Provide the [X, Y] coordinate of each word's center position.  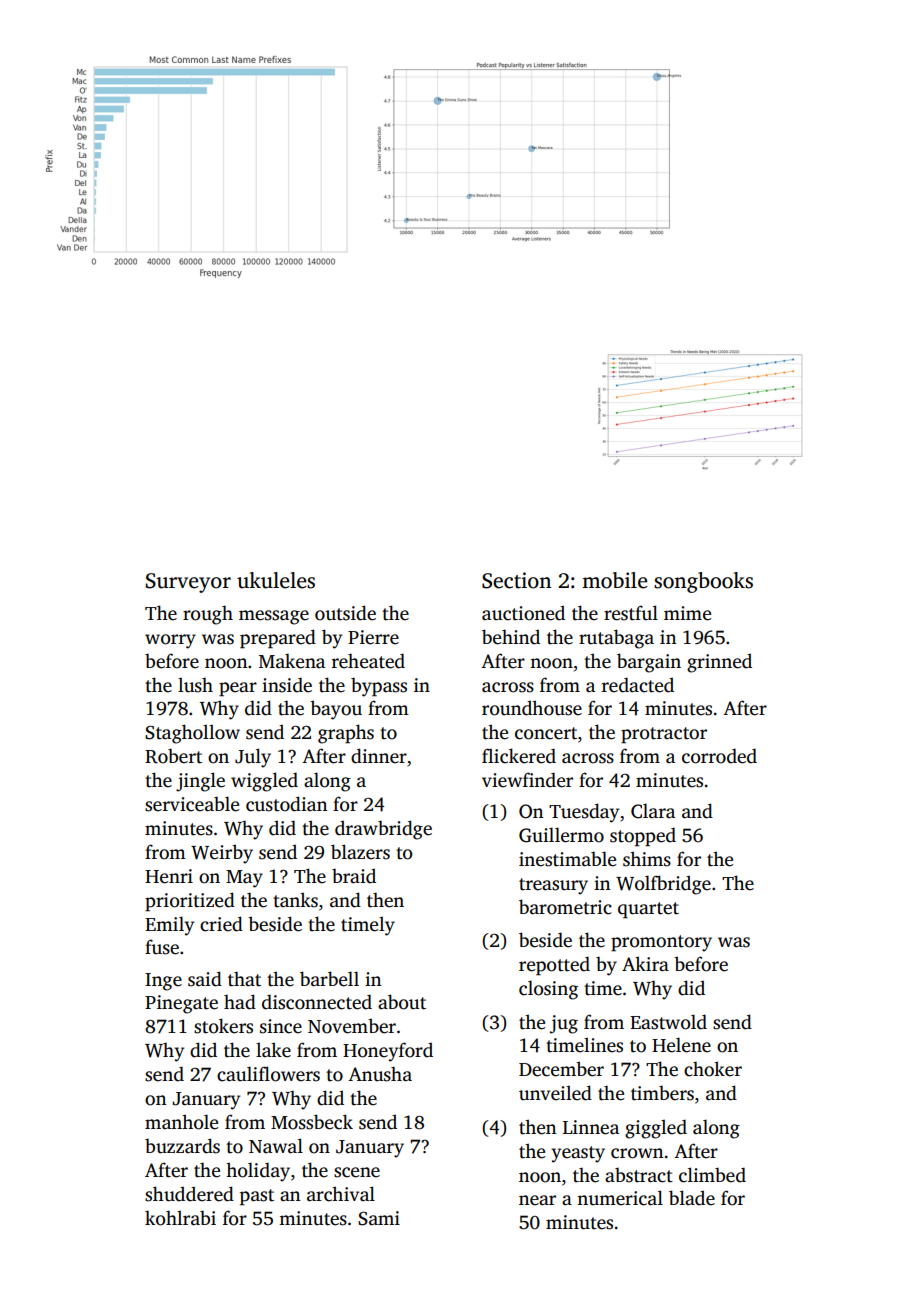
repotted [554, 966]
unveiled [555, 1093]
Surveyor [188, 583]
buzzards [182, 1146]
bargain [649, 663]
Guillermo [561, 835]
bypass [379, 687]
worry [170, 641]
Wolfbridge [663, 885]
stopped [643, 837]
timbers [662, 1093]
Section [516, 580]
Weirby [222, 854]
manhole [181, 1122]
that [244, 979]
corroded [719, 756]
